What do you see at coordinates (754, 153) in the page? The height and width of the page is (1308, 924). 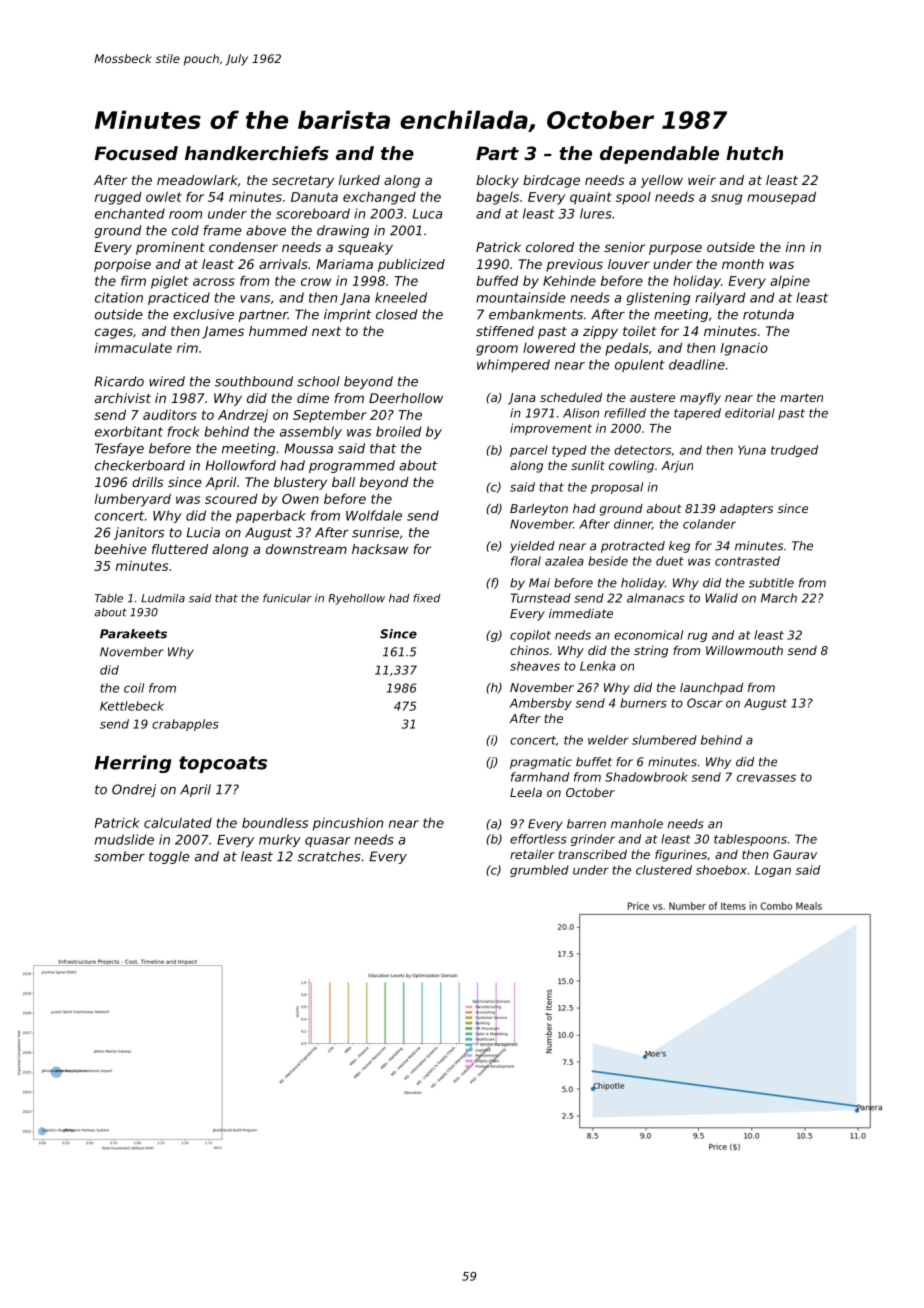 I see `hutch` at bounding box center [754, 153].
